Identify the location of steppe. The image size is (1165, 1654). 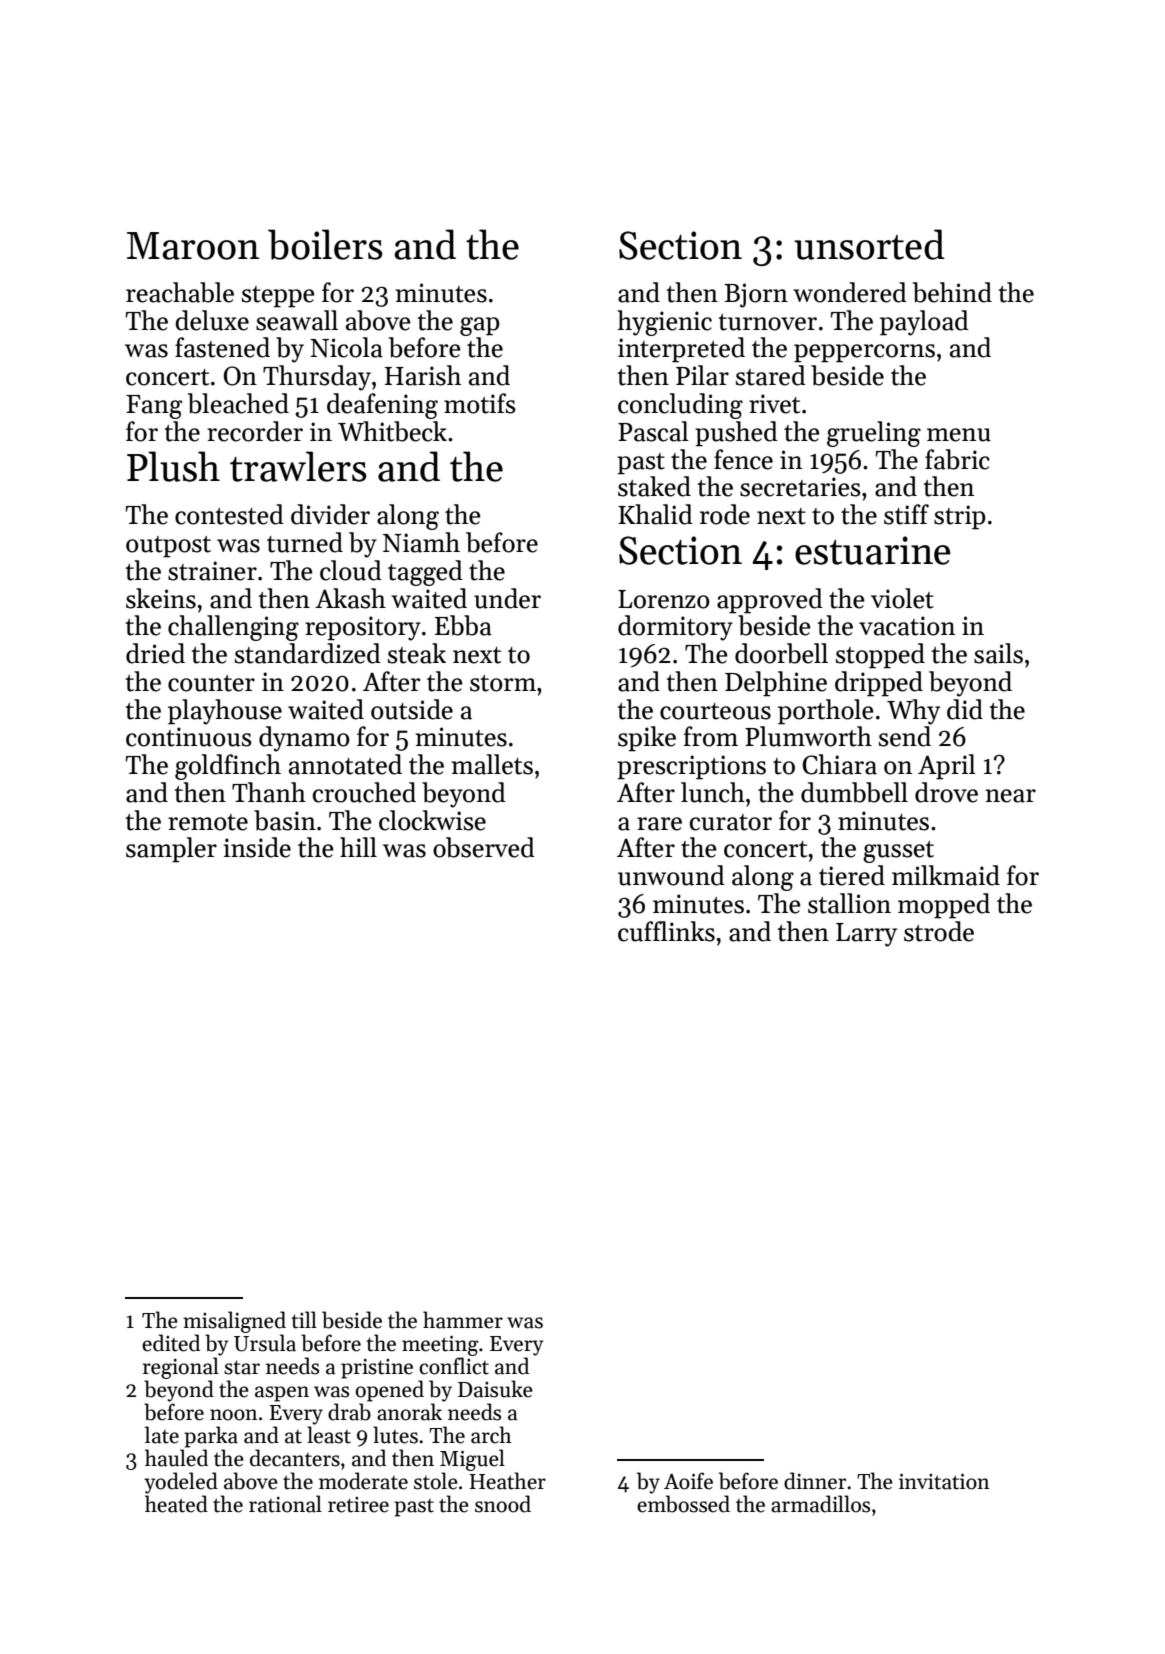
(278, 297).
